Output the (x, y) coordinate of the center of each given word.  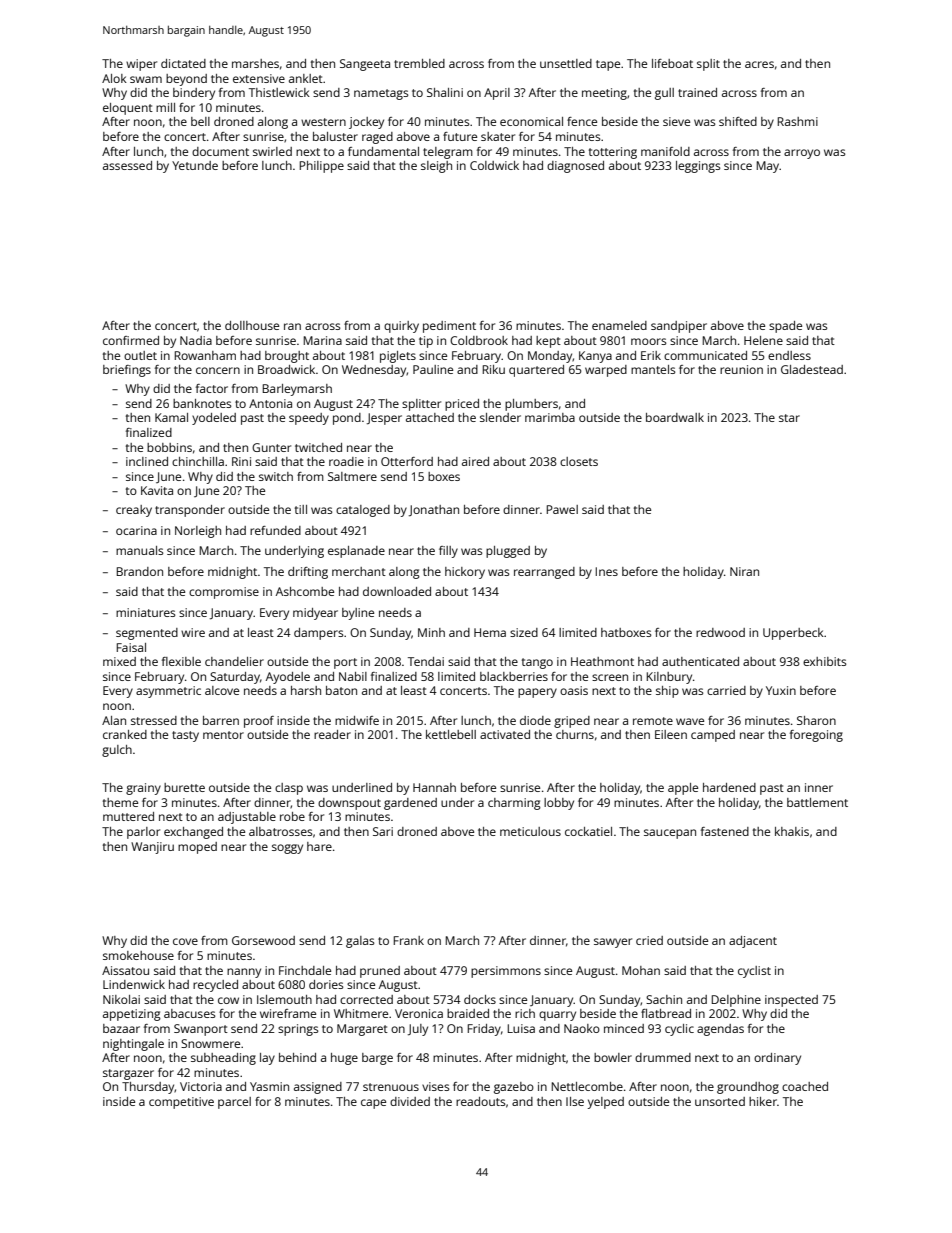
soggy (287, 849)
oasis (574, 690)
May (767, 167)
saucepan (670, 834)
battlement (817, 802)
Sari (383, 831)
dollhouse (252, 325)
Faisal (131, 647)
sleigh (436, 167)
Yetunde (195, 165)
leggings (698, 167)
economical (531, 121)
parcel (234, 1103)
